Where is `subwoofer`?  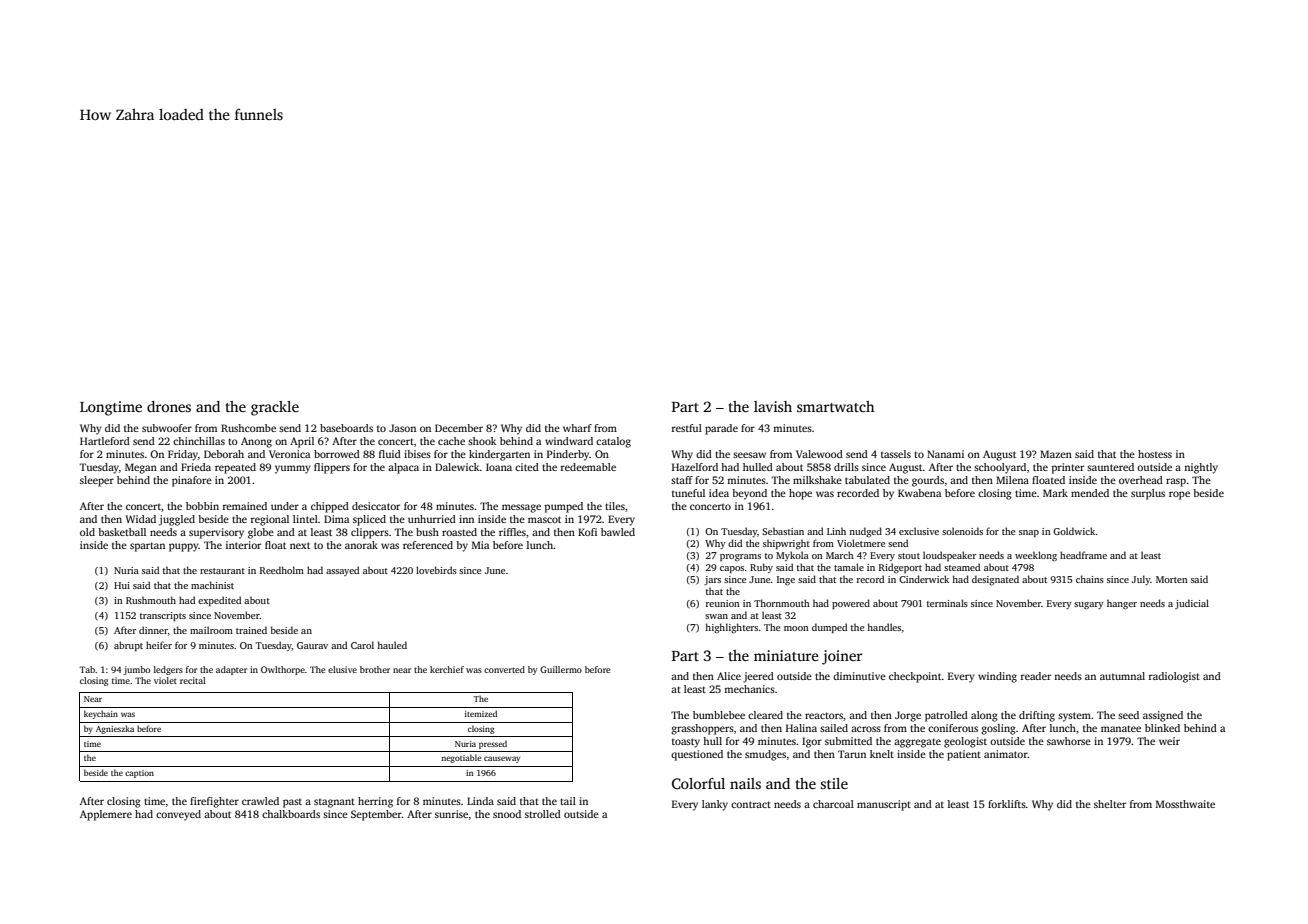 subwoofer is located at coordinates (167, 428).
